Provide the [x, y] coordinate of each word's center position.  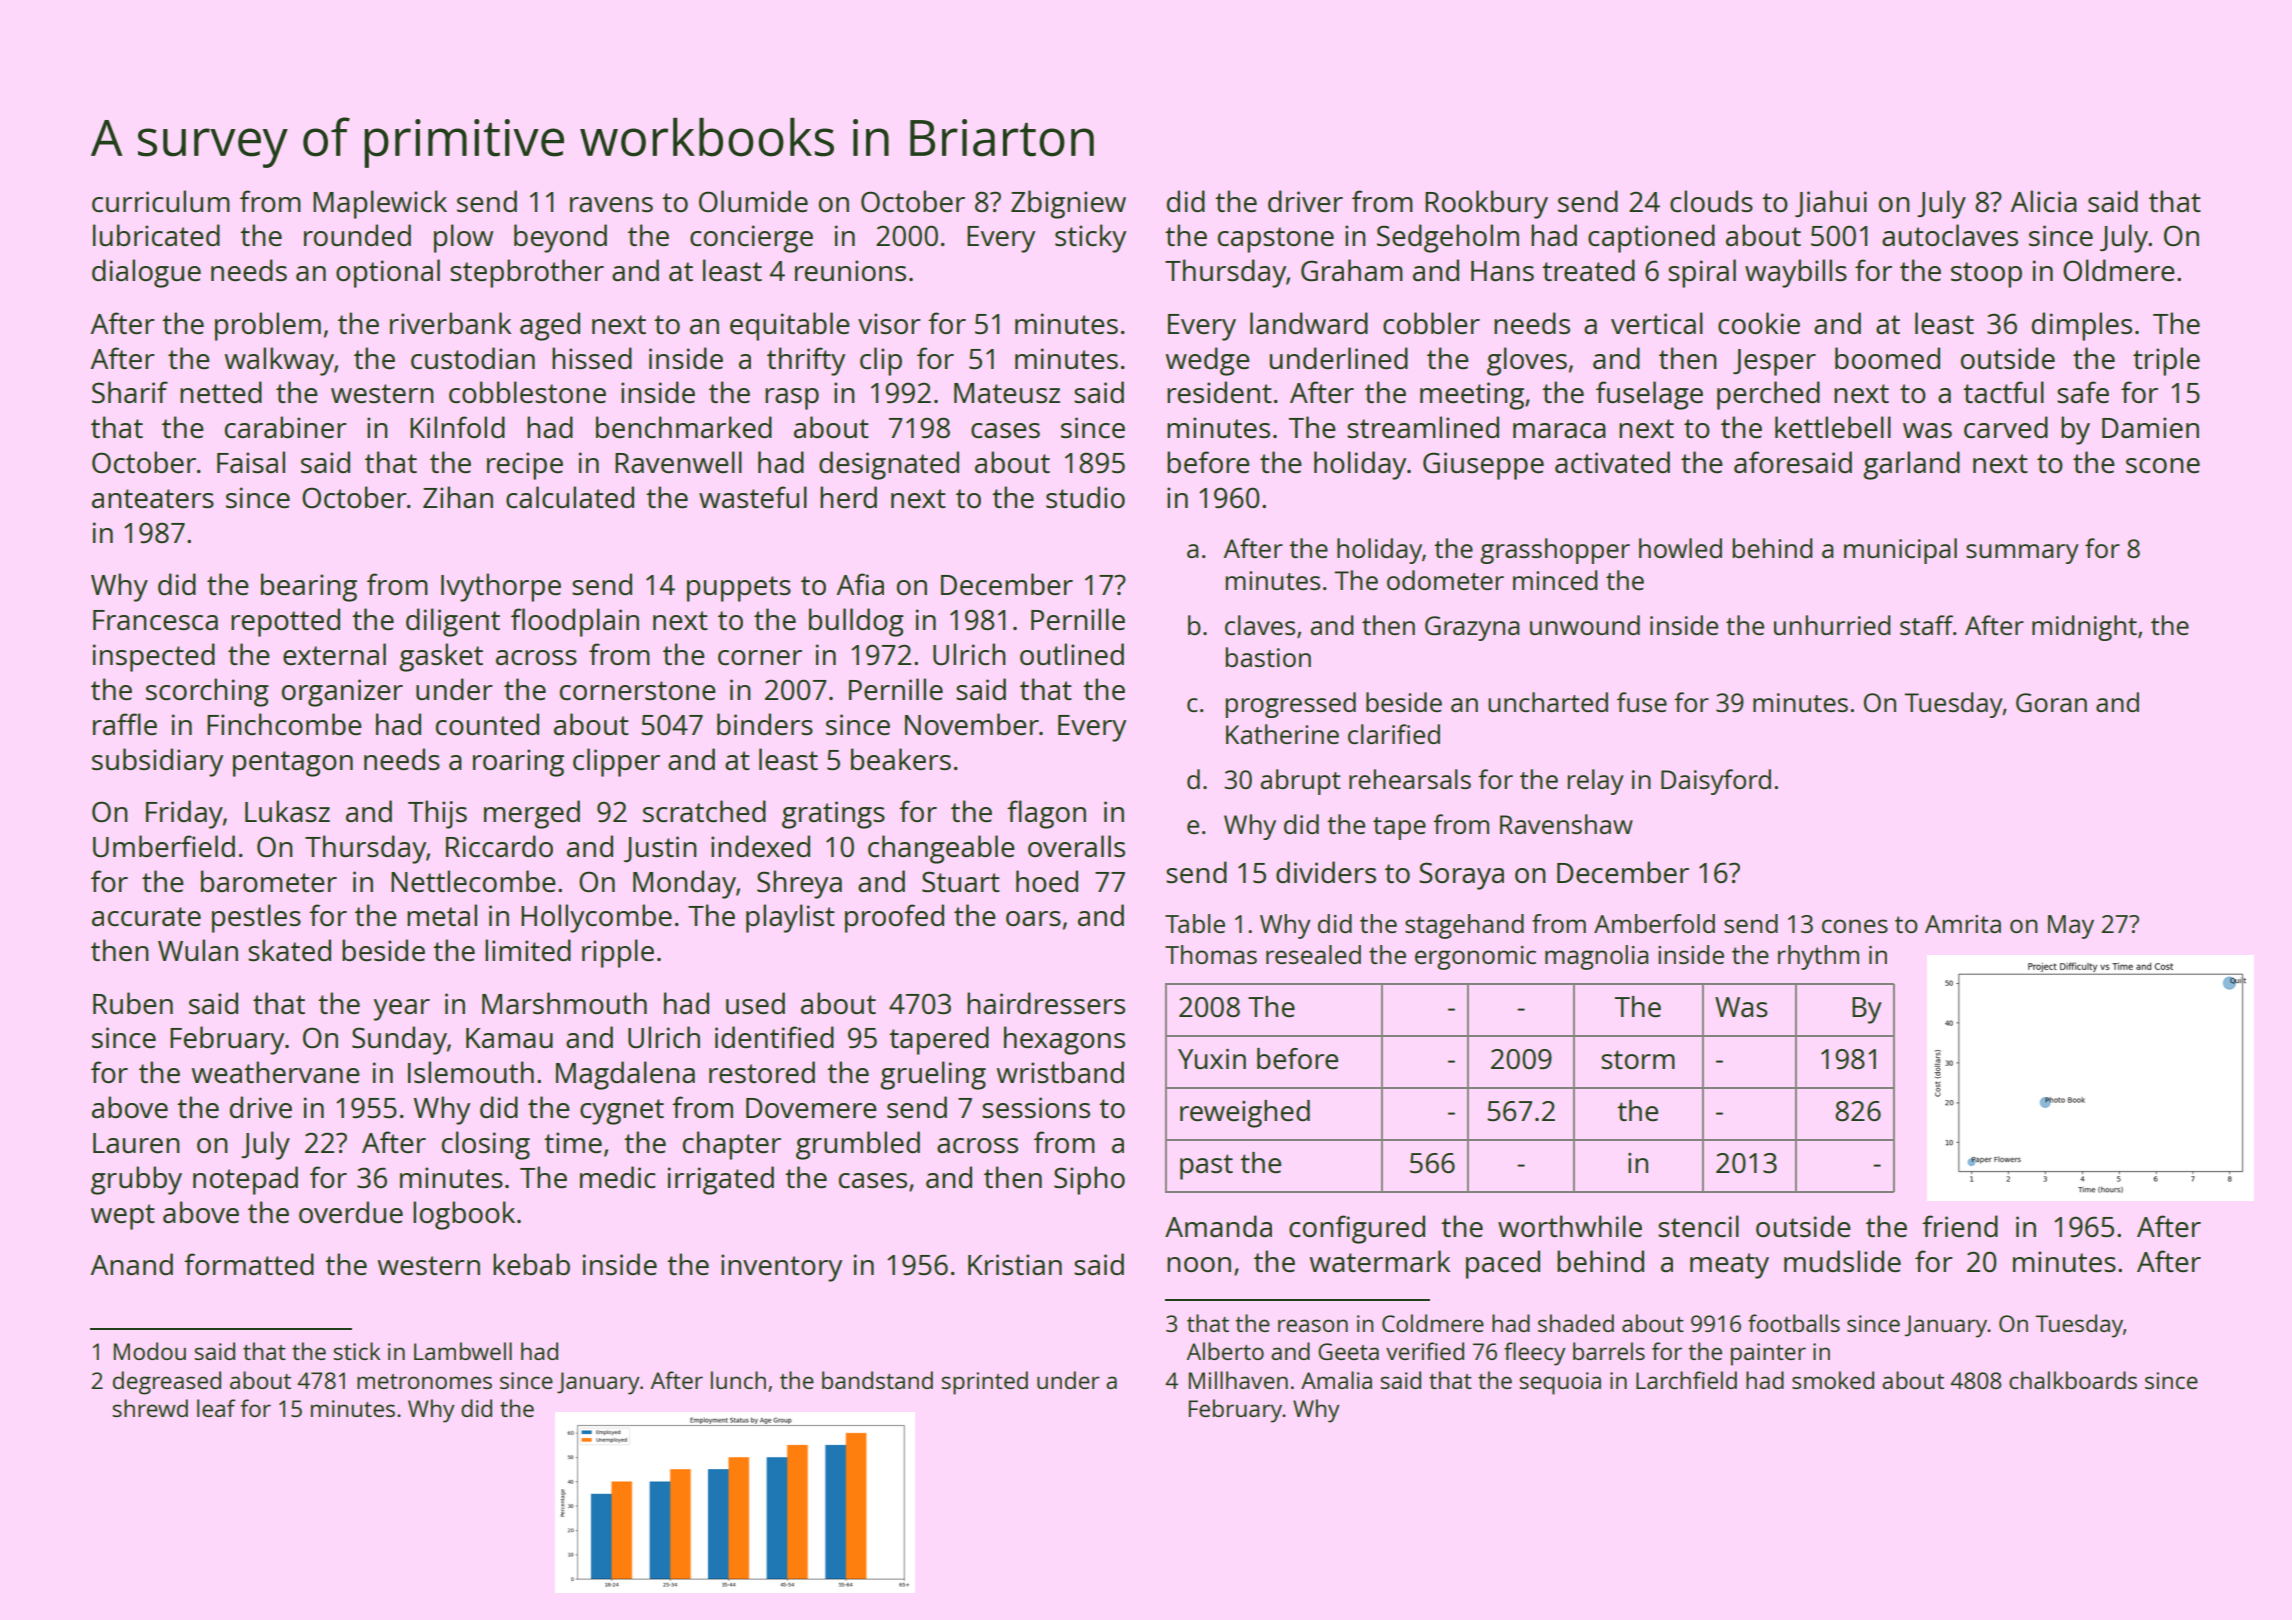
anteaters [153, 498]
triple [2166, 361]
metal [442, 915]
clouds [1711, 201]
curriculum [161, 201]
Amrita [1963, 924]
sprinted [984, 1383]
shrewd [150, 1408]
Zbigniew [1068, 204]
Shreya [799, 884]
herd [848, 497]
